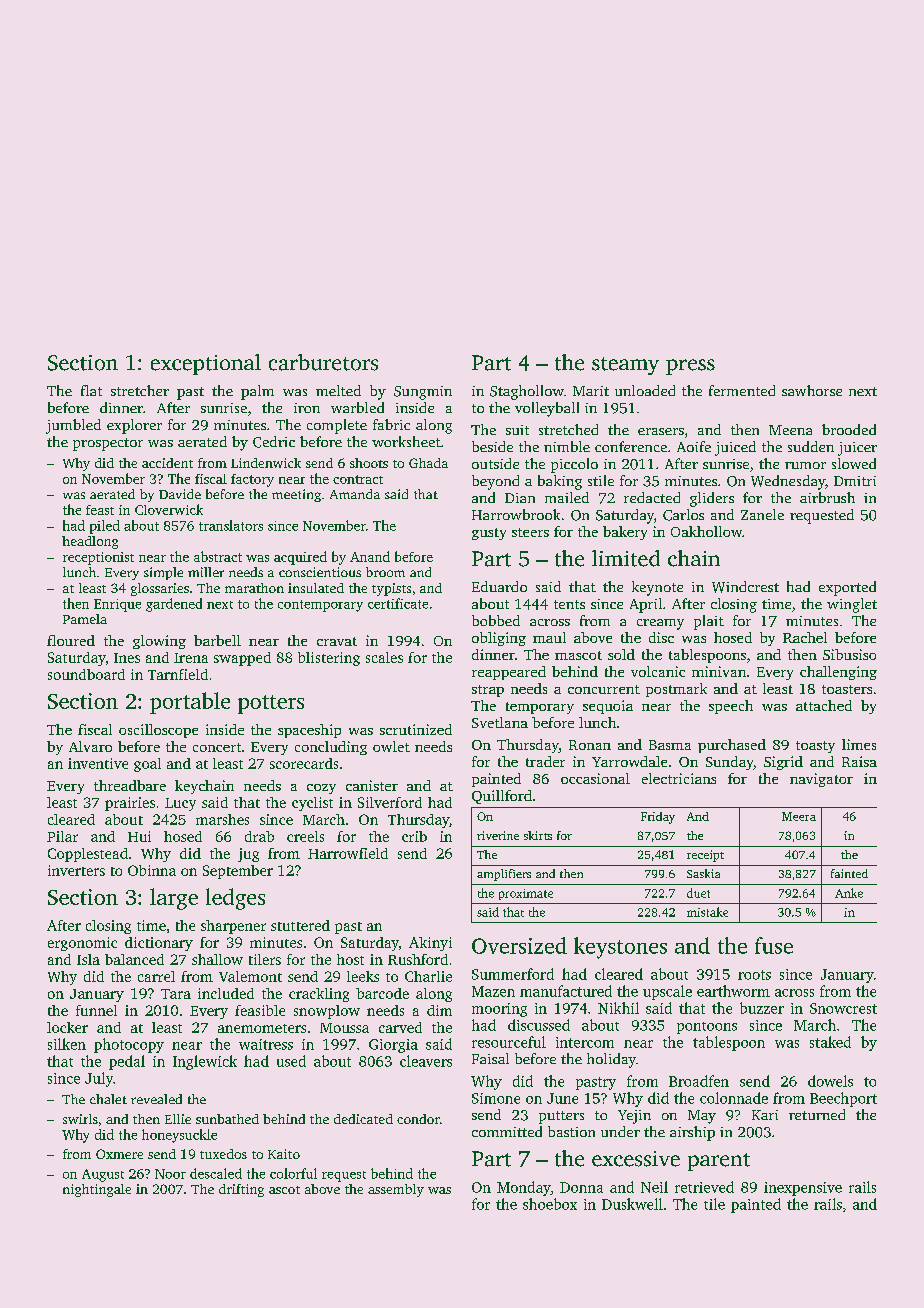 The width and height of the screenshot is (924, 1308). What do you see at coordinates (323, 362) in the screenshot?
I see `carburetors` at bounding box center [323, 362].
